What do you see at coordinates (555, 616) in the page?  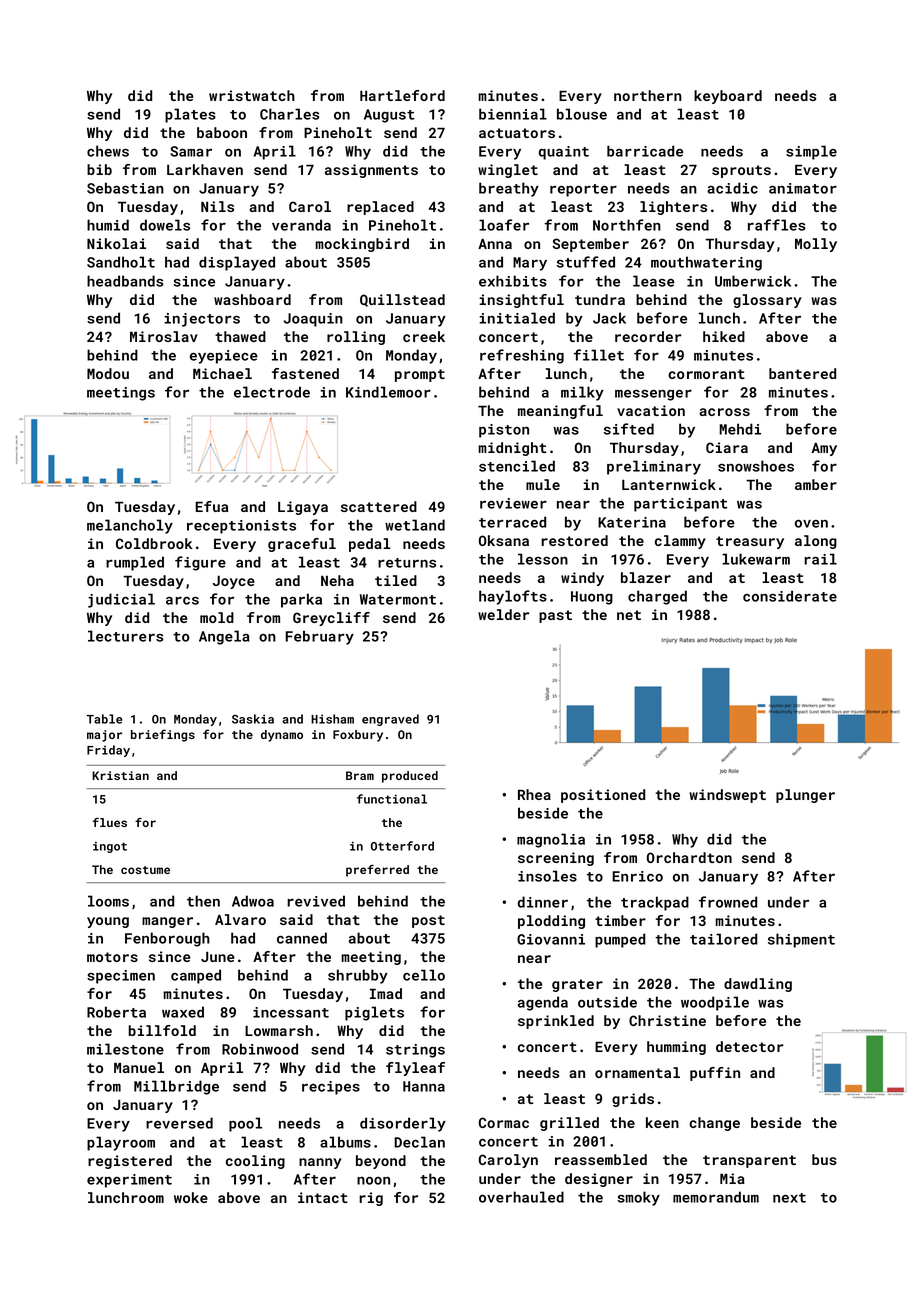 I see `past` at bounding box center [555, 616].
